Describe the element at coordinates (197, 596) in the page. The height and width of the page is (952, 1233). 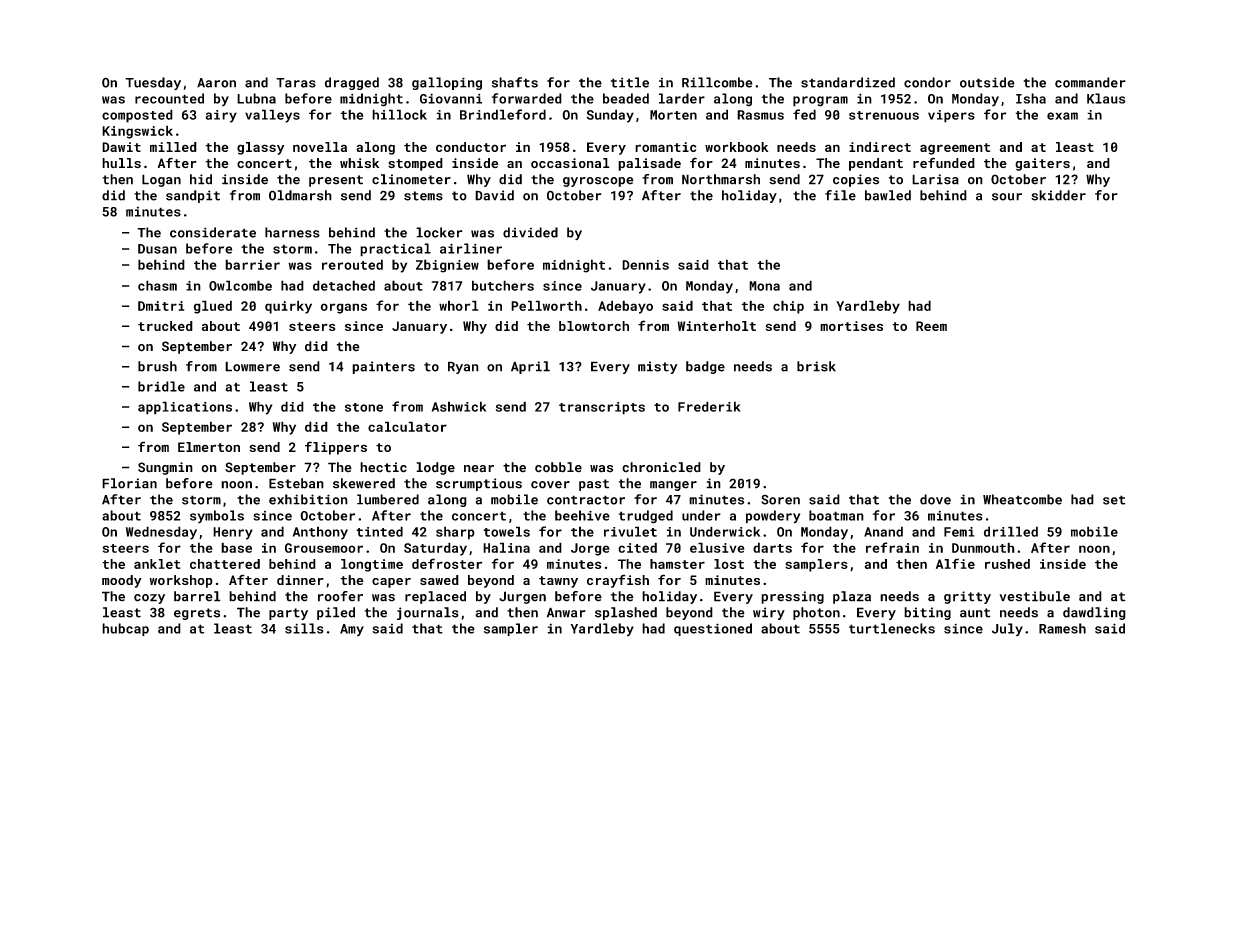
I see `barrel` at that location.
